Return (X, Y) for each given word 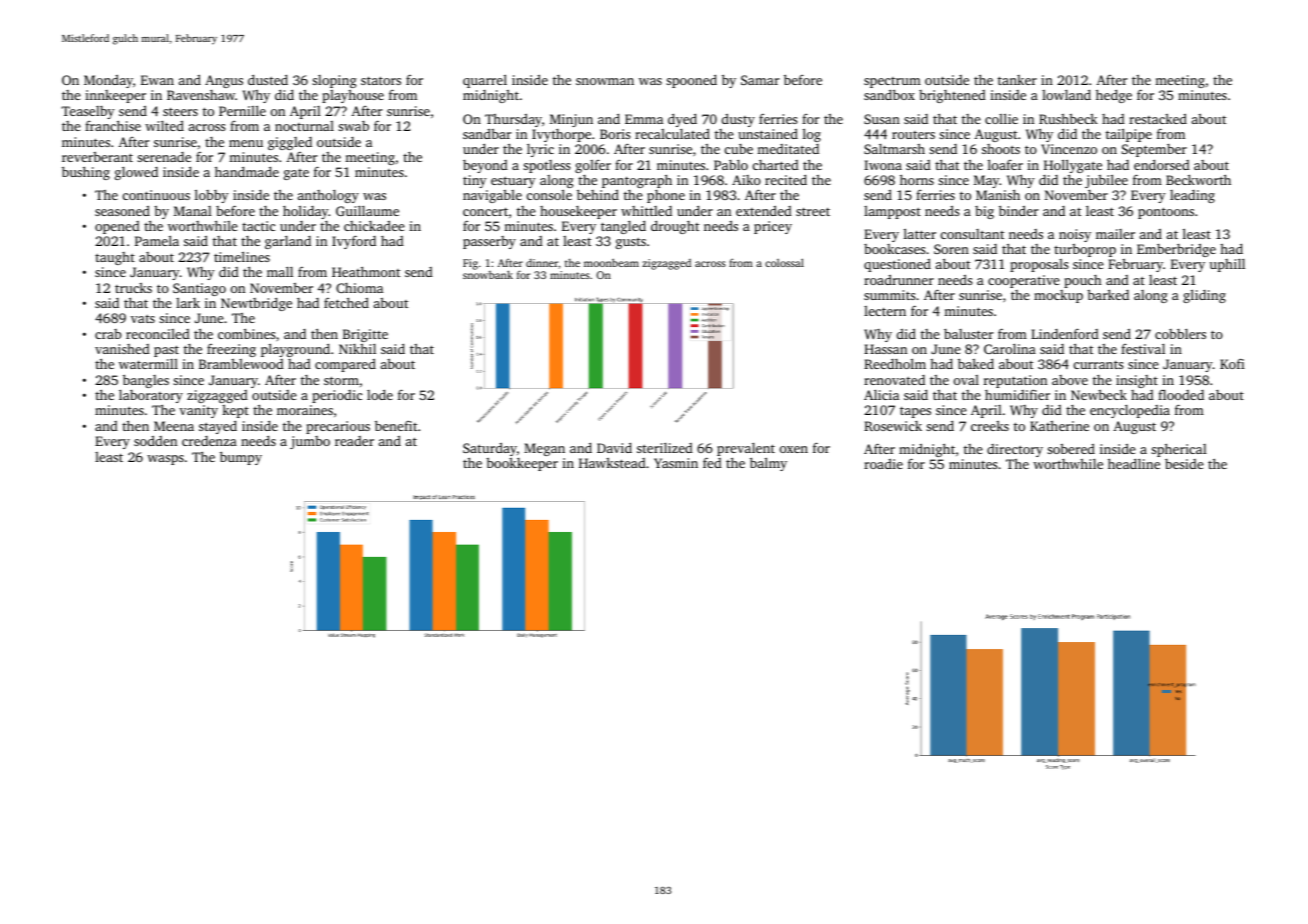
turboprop (1085, 250)
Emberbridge (1176, 250)
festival (1143, 349)
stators (381, 80)
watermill (148, 364)
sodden (155, 441)
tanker (1017, 80)
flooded (1181, 395)
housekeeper (578, 212)
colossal (784, 262)
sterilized (665, 448)
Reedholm (895, 363)
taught (115, 258)
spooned (691, 81)
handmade (247, 171)
